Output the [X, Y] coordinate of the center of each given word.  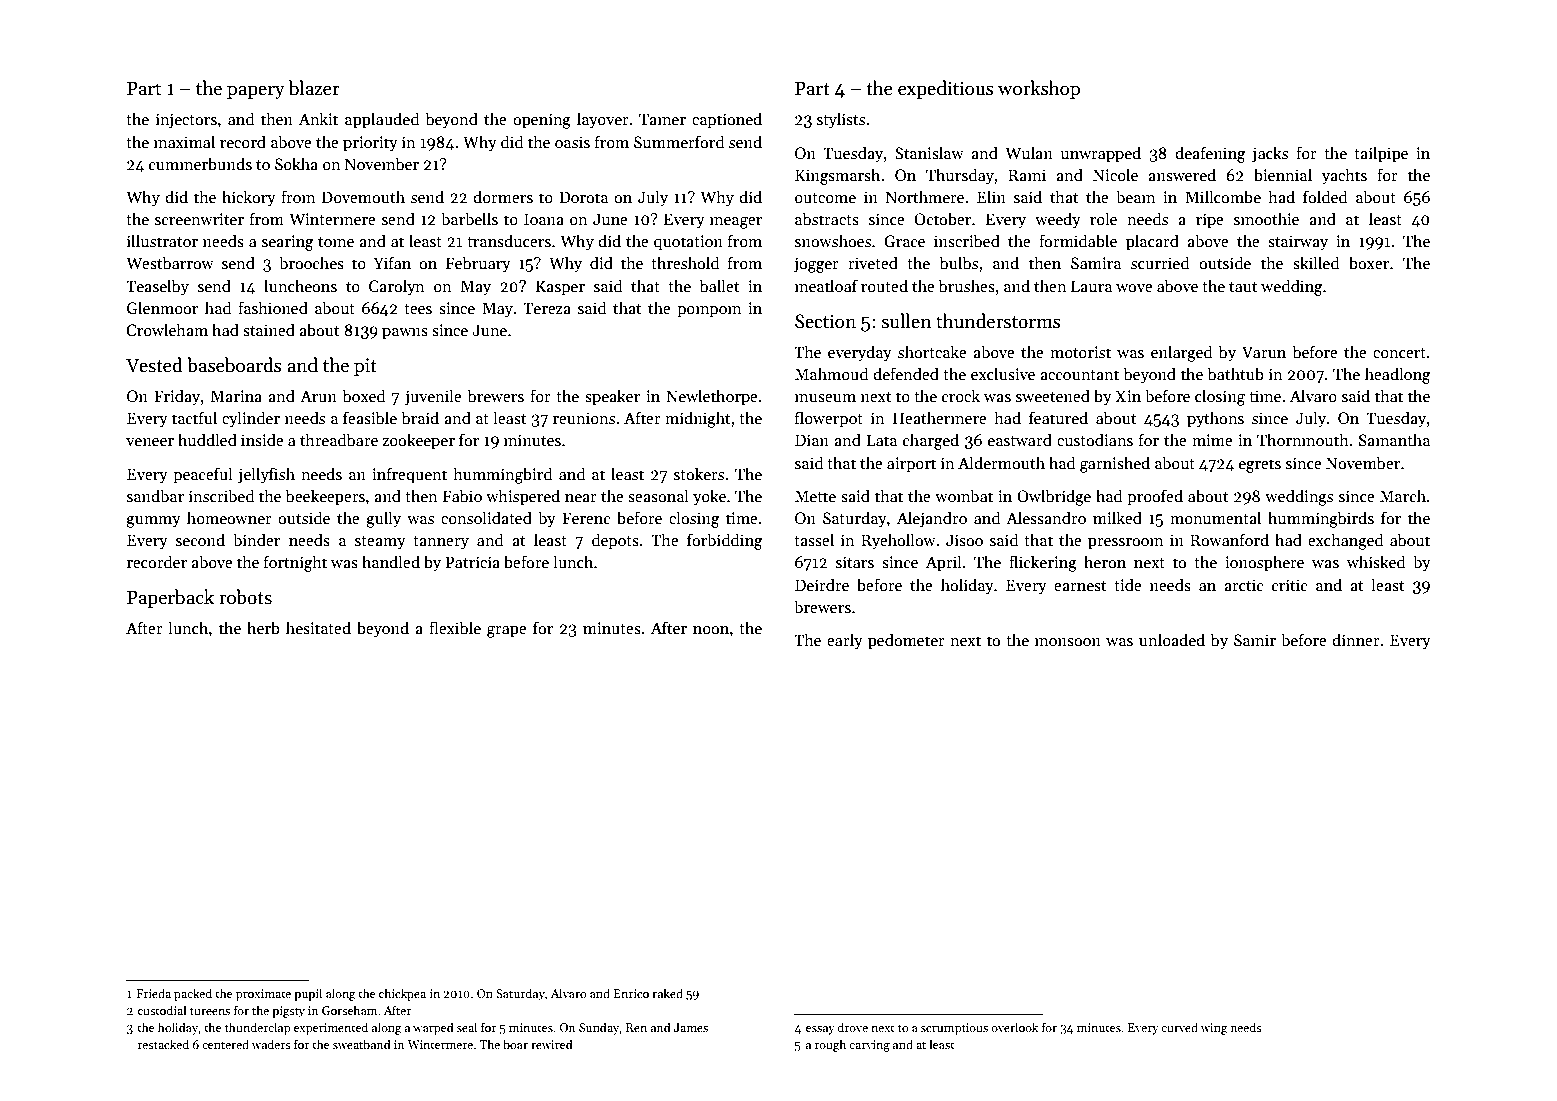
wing [1214, 1029]
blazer [314, 88]
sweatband [362, 1044]
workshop [1039, 89]
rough [830, 1045]
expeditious [946, 89]
